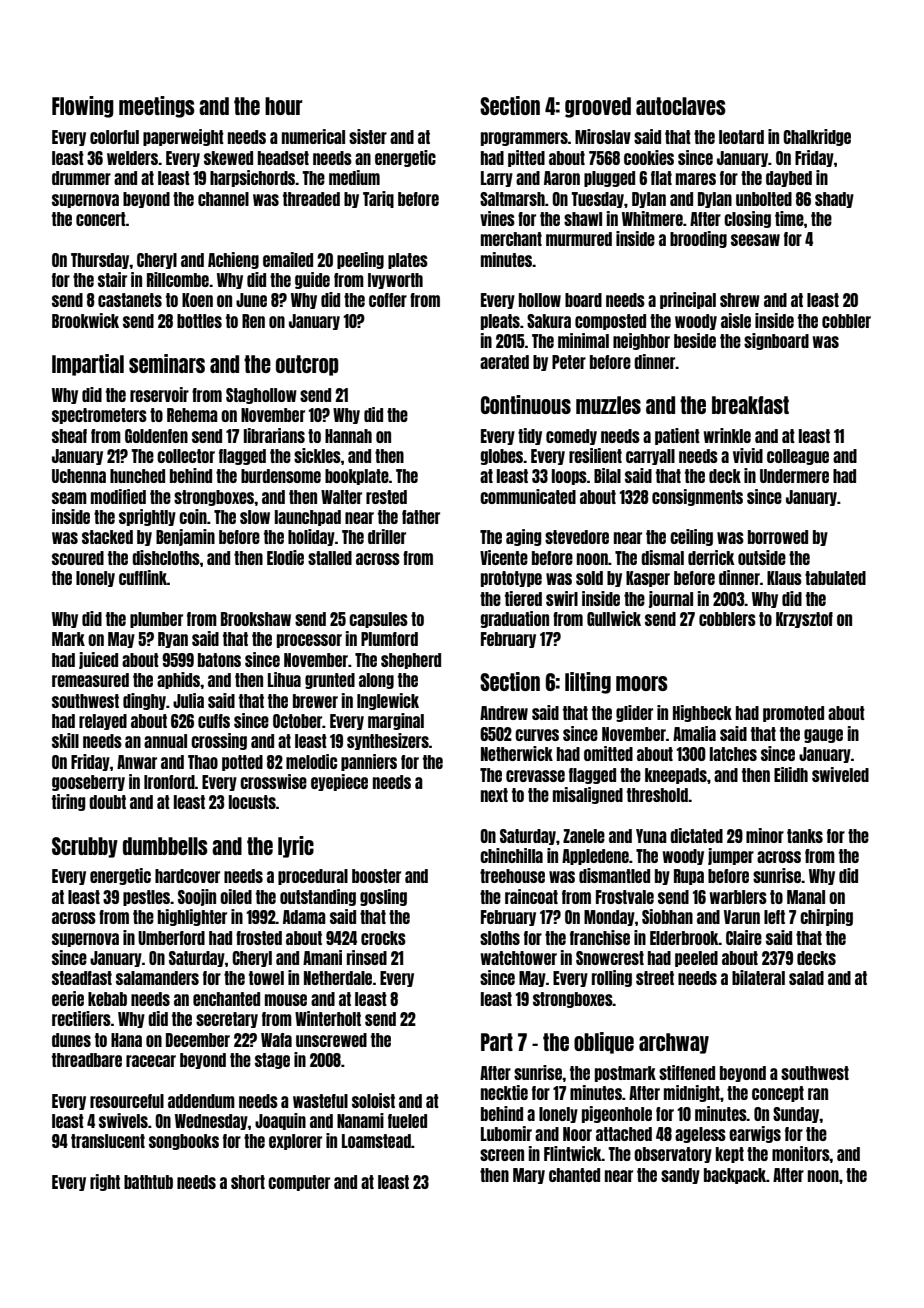 The height and width of the screenshot is (1308, 924). I want to click on meetings, so click(157, 107).
